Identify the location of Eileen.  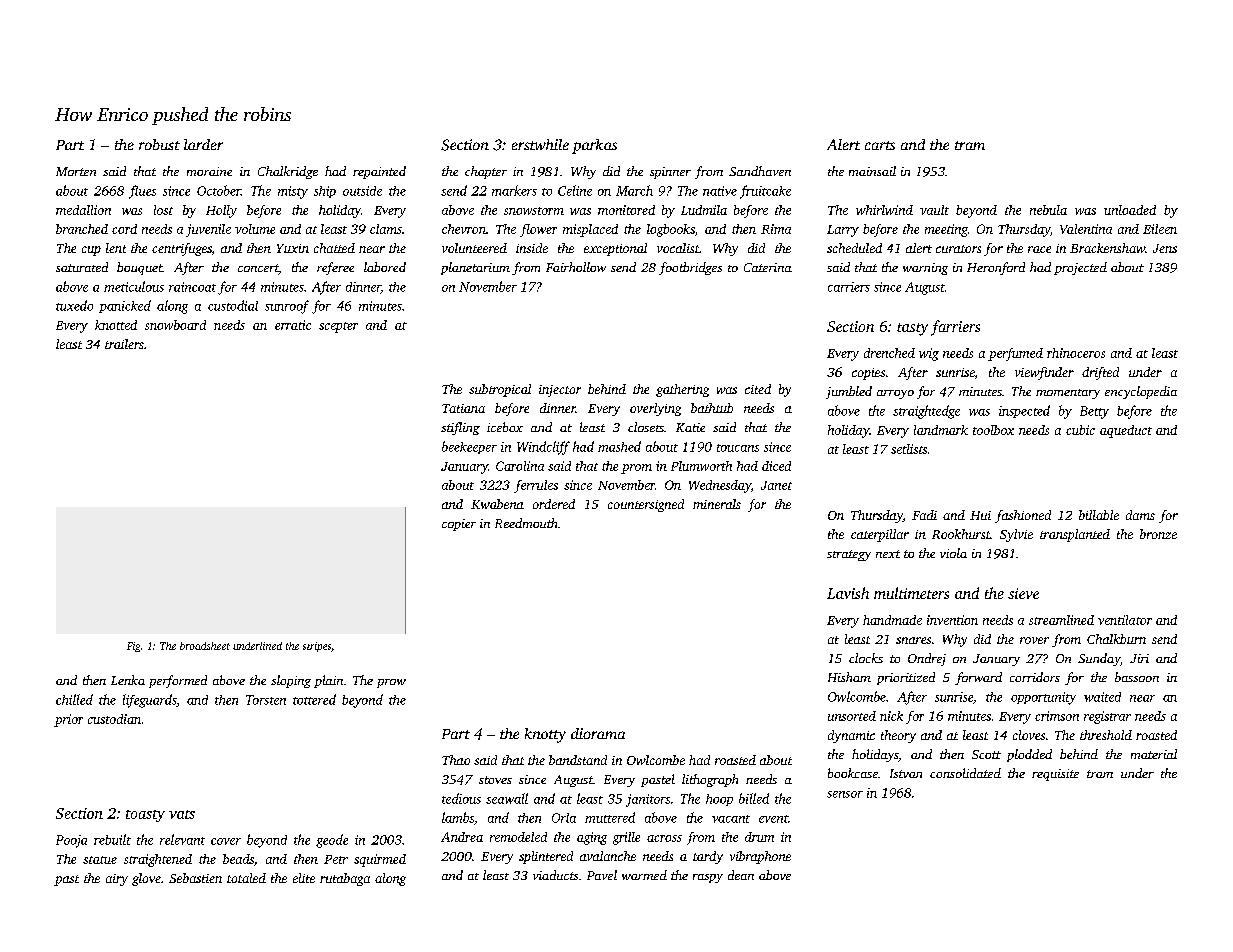
(1160, 229).
